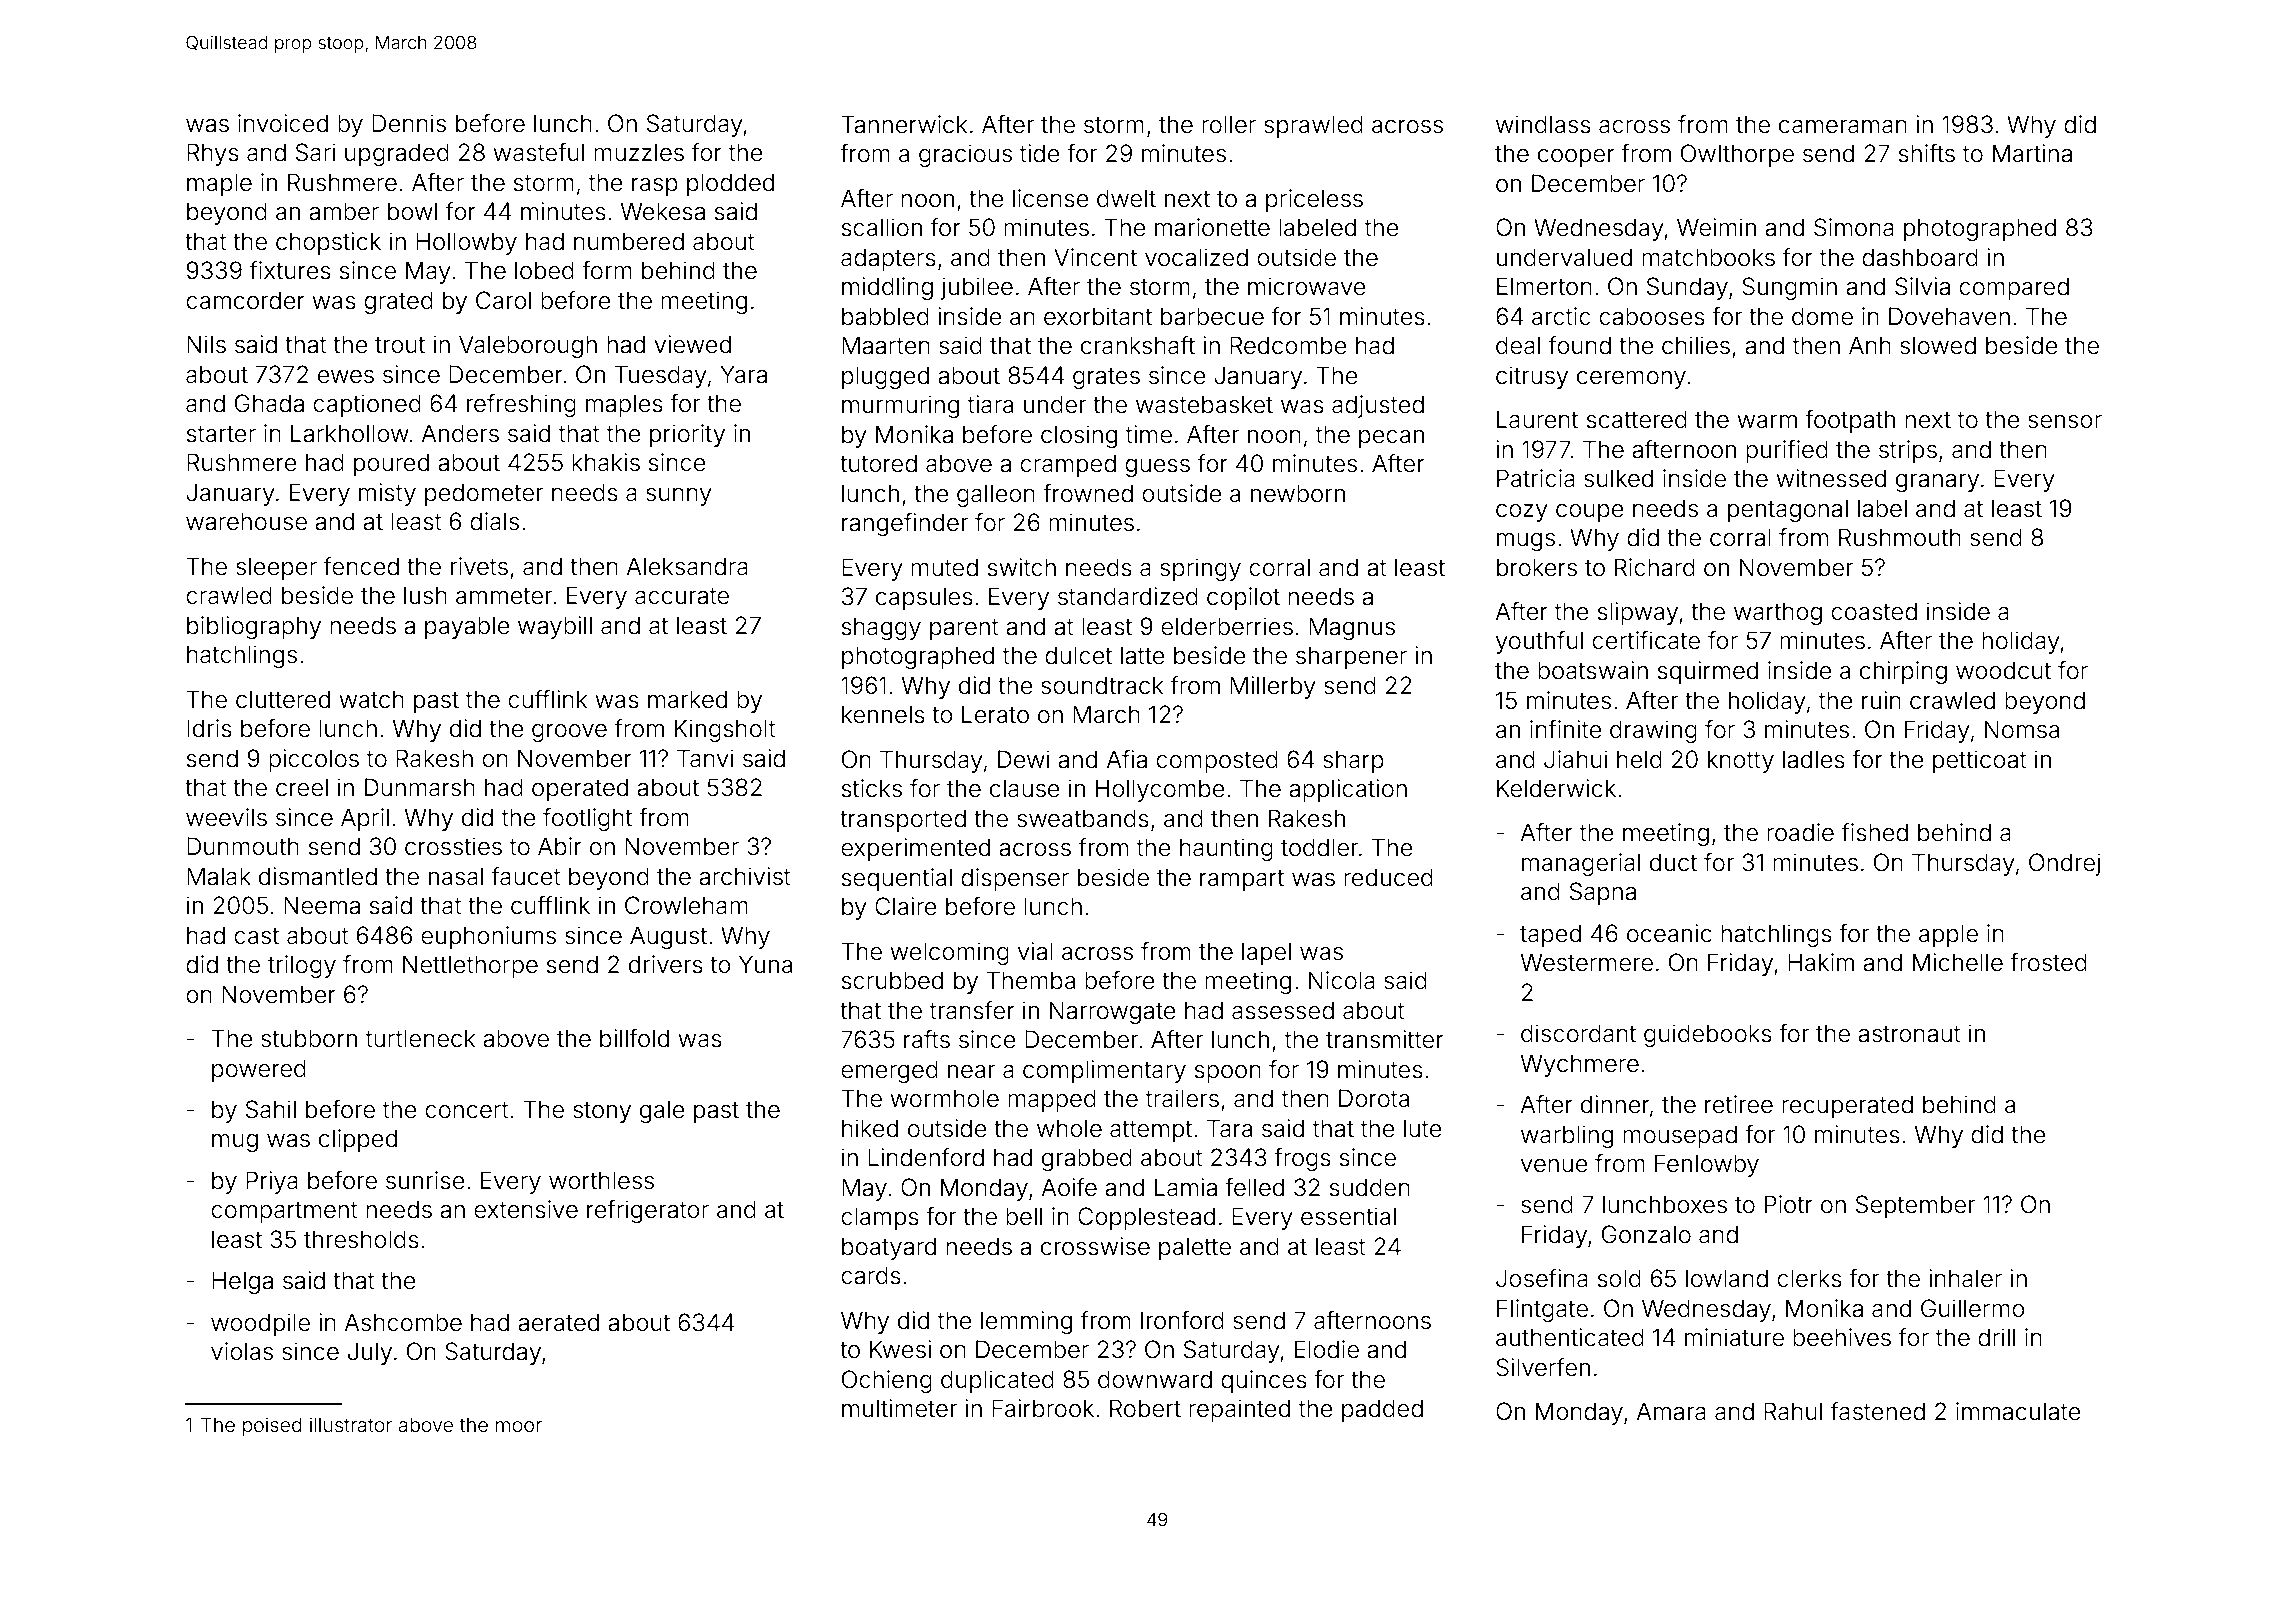 Image resolution: width=2292 pixels, height=1620 pixels. I want to click on sprawled, so click(1313, 126).
